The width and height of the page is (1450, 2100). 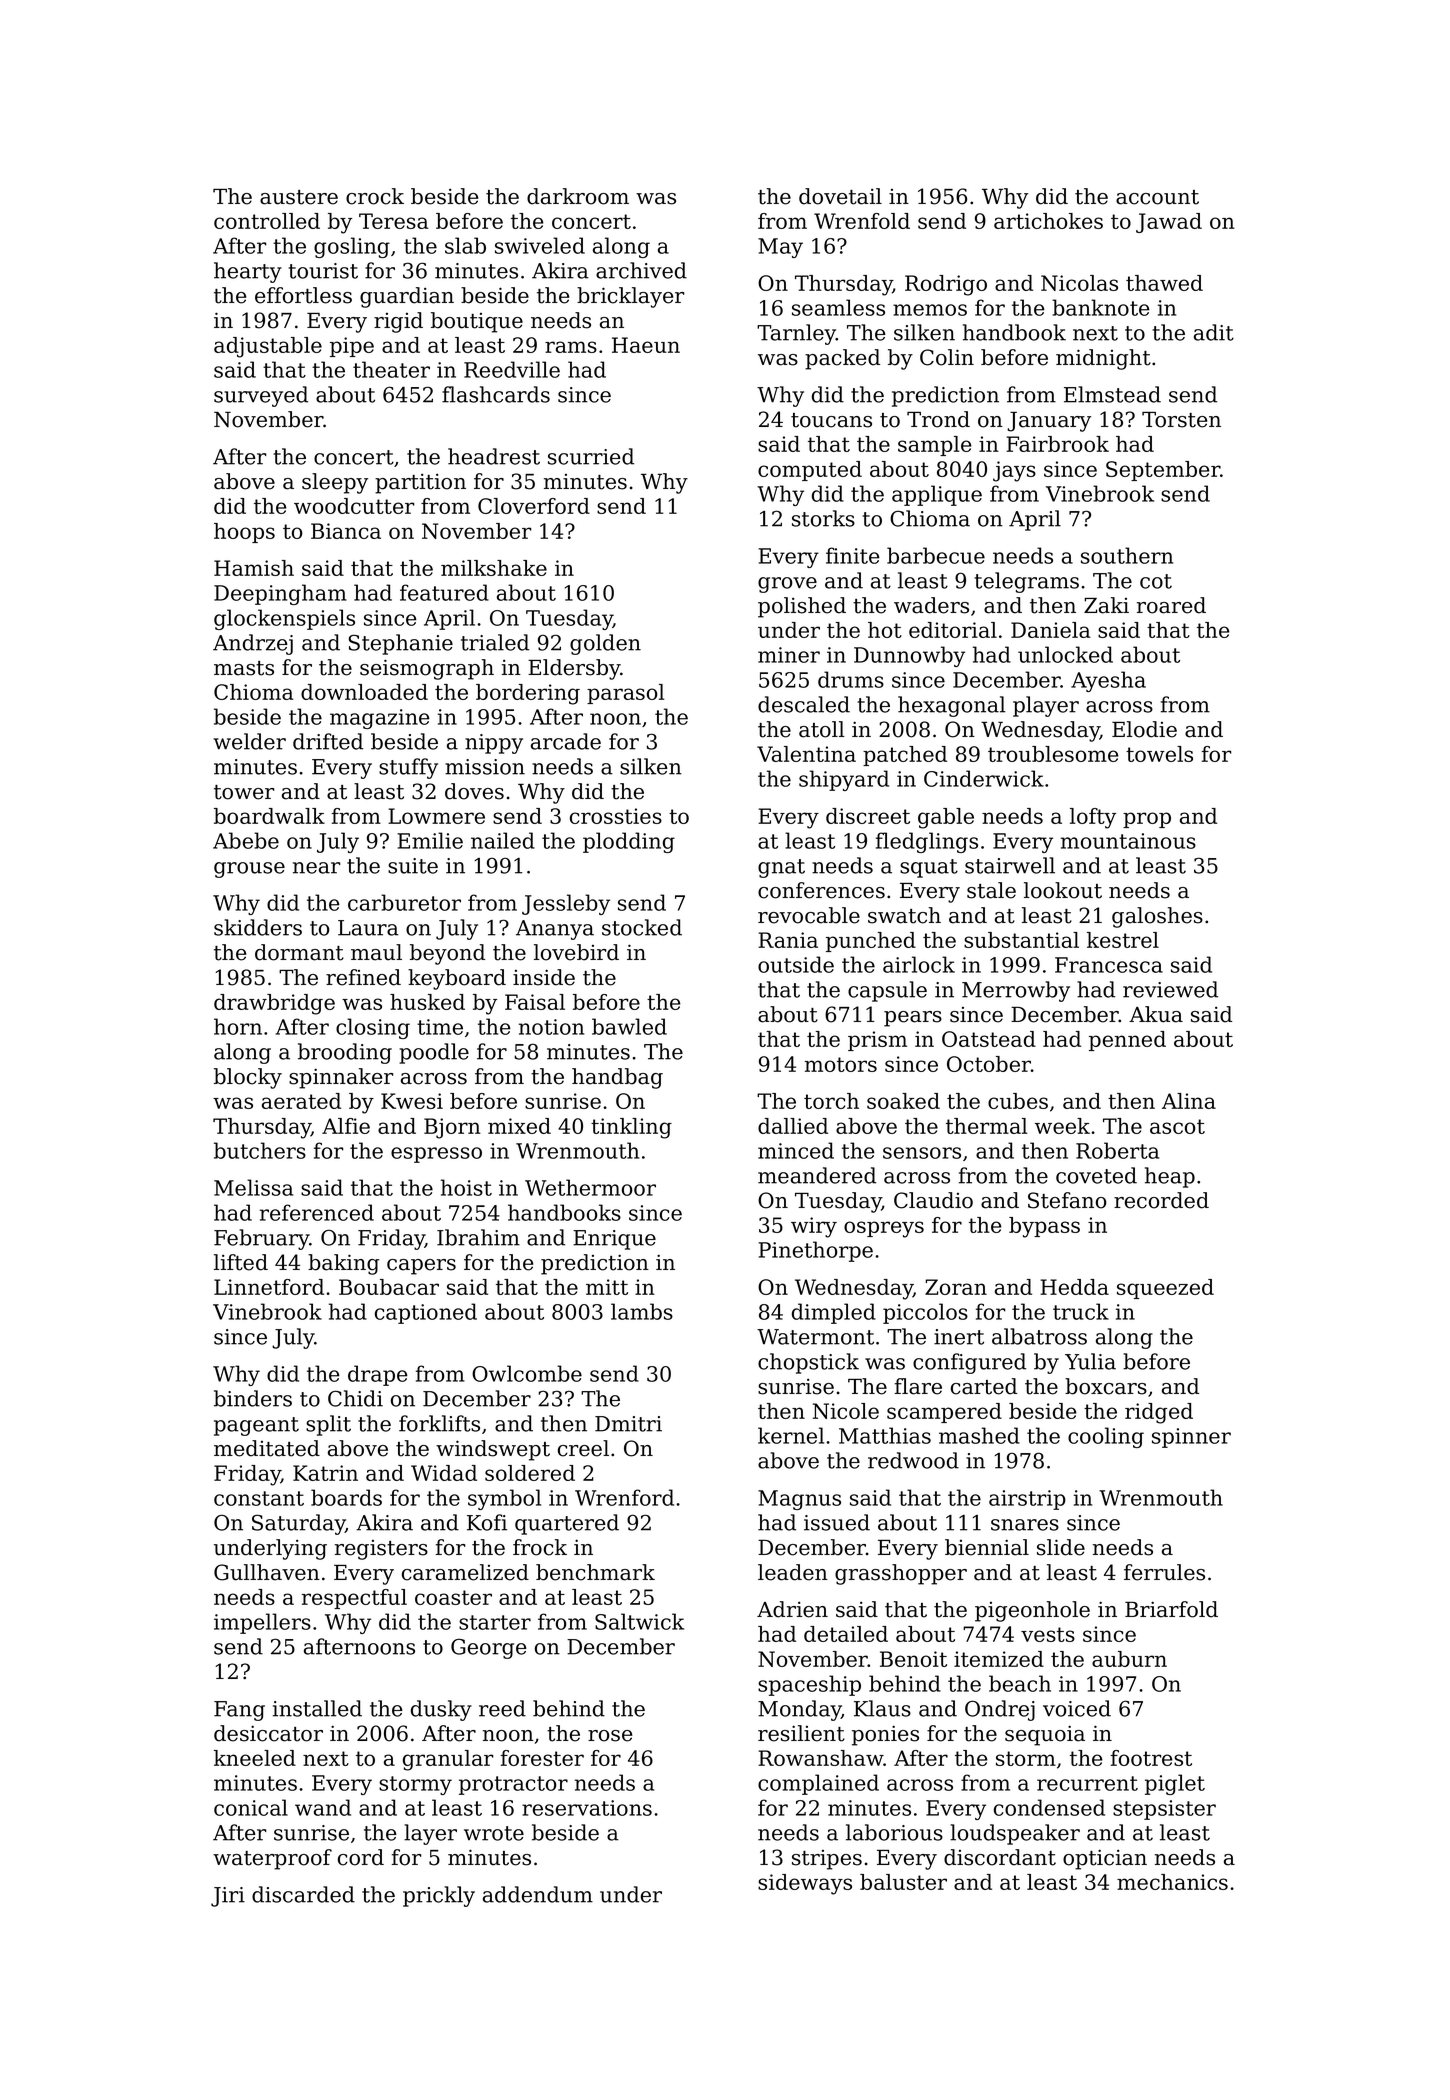 What do you see at coordinates (805, 1884) in the page?
I see `sideways` at bounding box center [805, 1884].
